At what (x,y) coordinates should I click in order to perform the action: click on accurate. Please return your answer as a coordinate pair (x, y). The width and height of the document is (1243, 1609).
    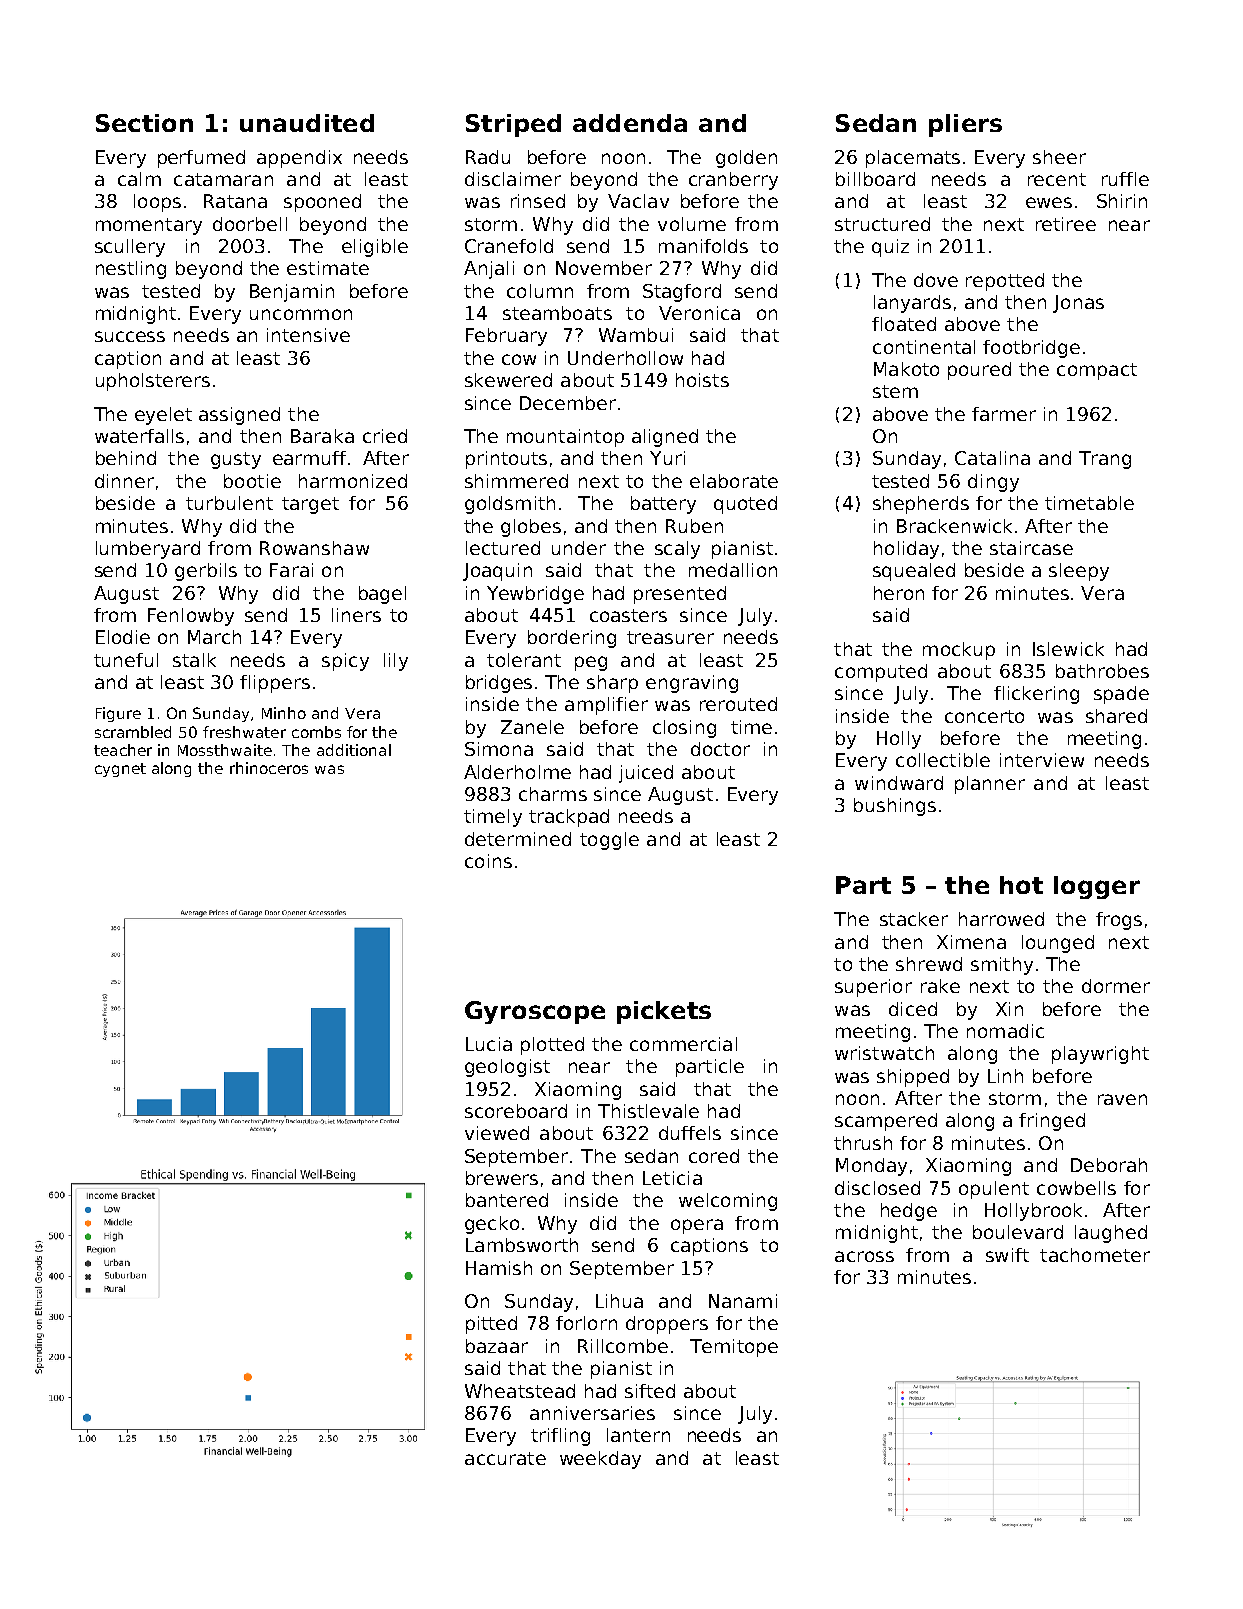
    Looking at the image, I should click on (505, 1458).
